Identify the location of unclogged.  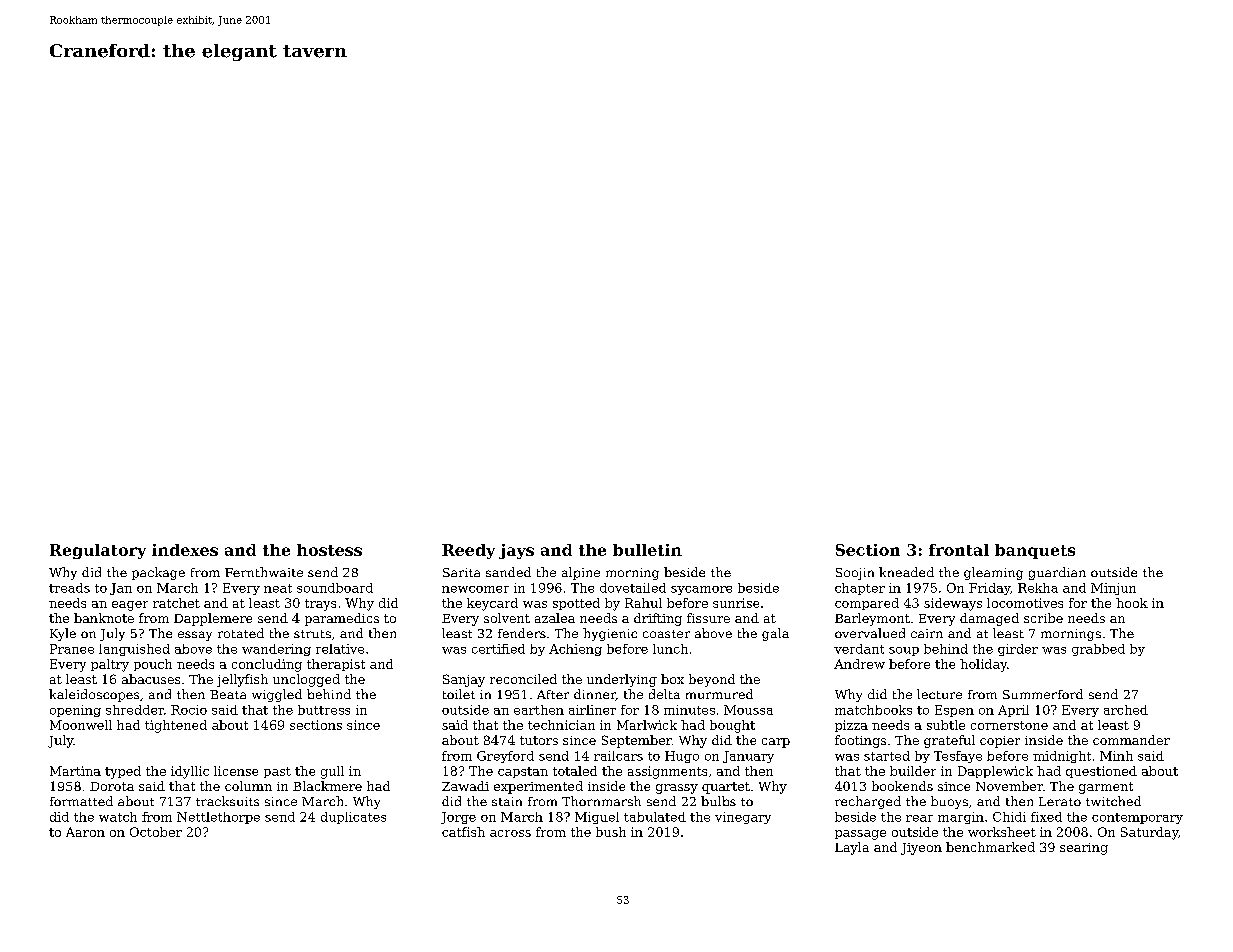
(306, 680).
